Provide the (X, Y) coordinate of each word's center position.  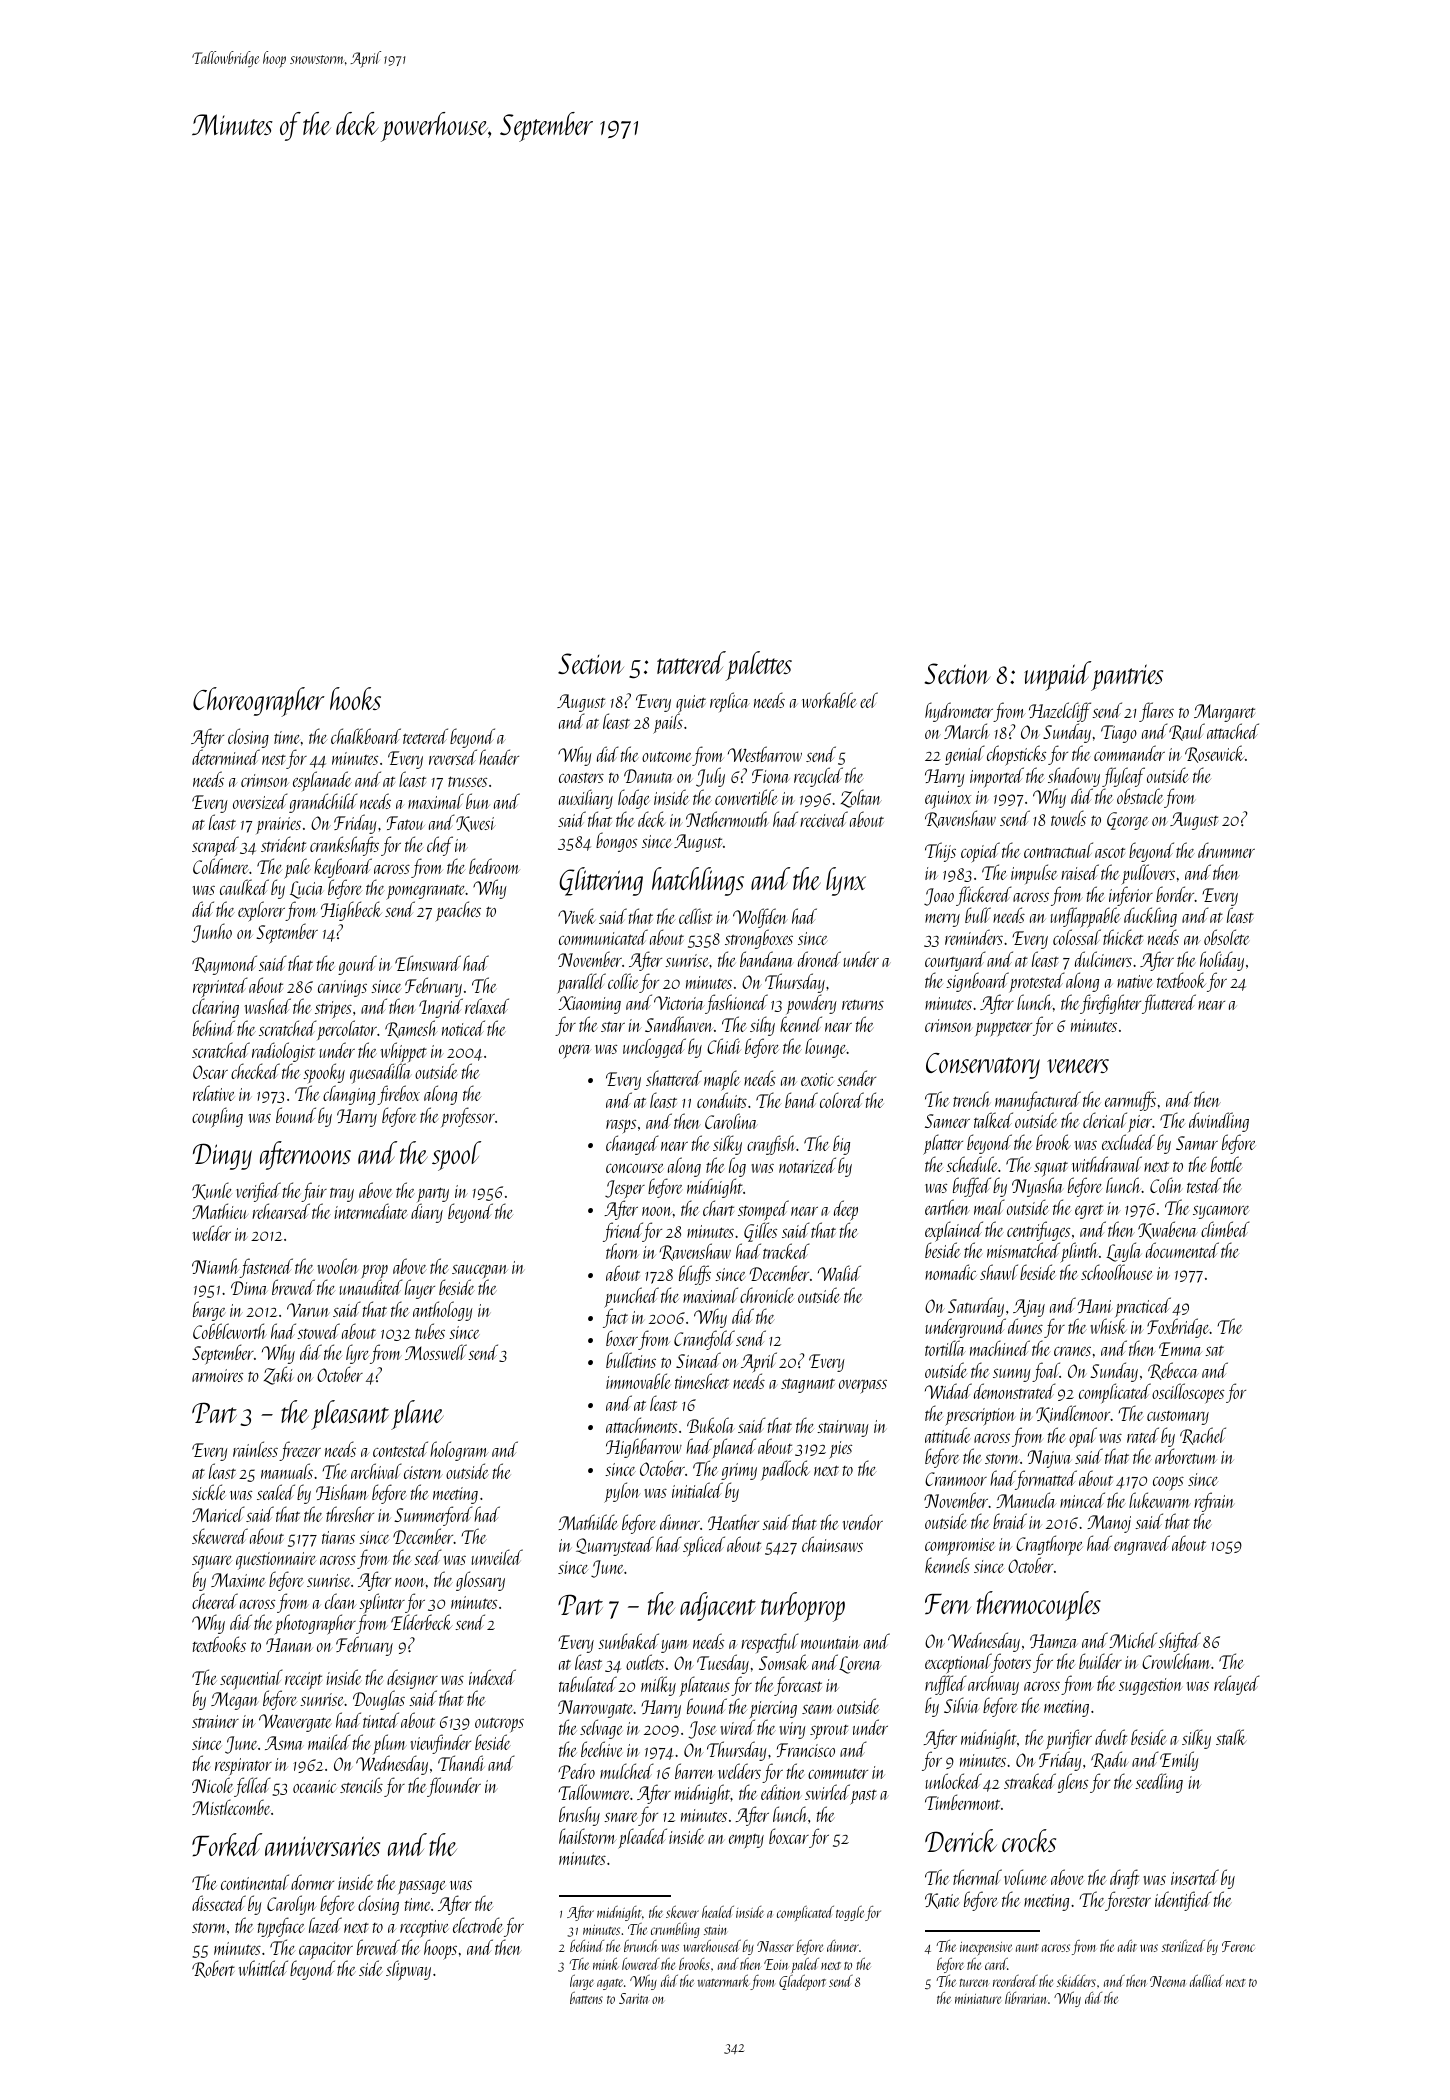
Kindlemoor (1073, 1414)
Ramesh (411, 1029)
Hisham (342, 1492)
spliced (704, 1546)
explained (954, 1232)
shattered (674, 1078)
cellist (695, 916)
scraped (215, 846)
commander (1129, 753)
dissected (219, 1903)
